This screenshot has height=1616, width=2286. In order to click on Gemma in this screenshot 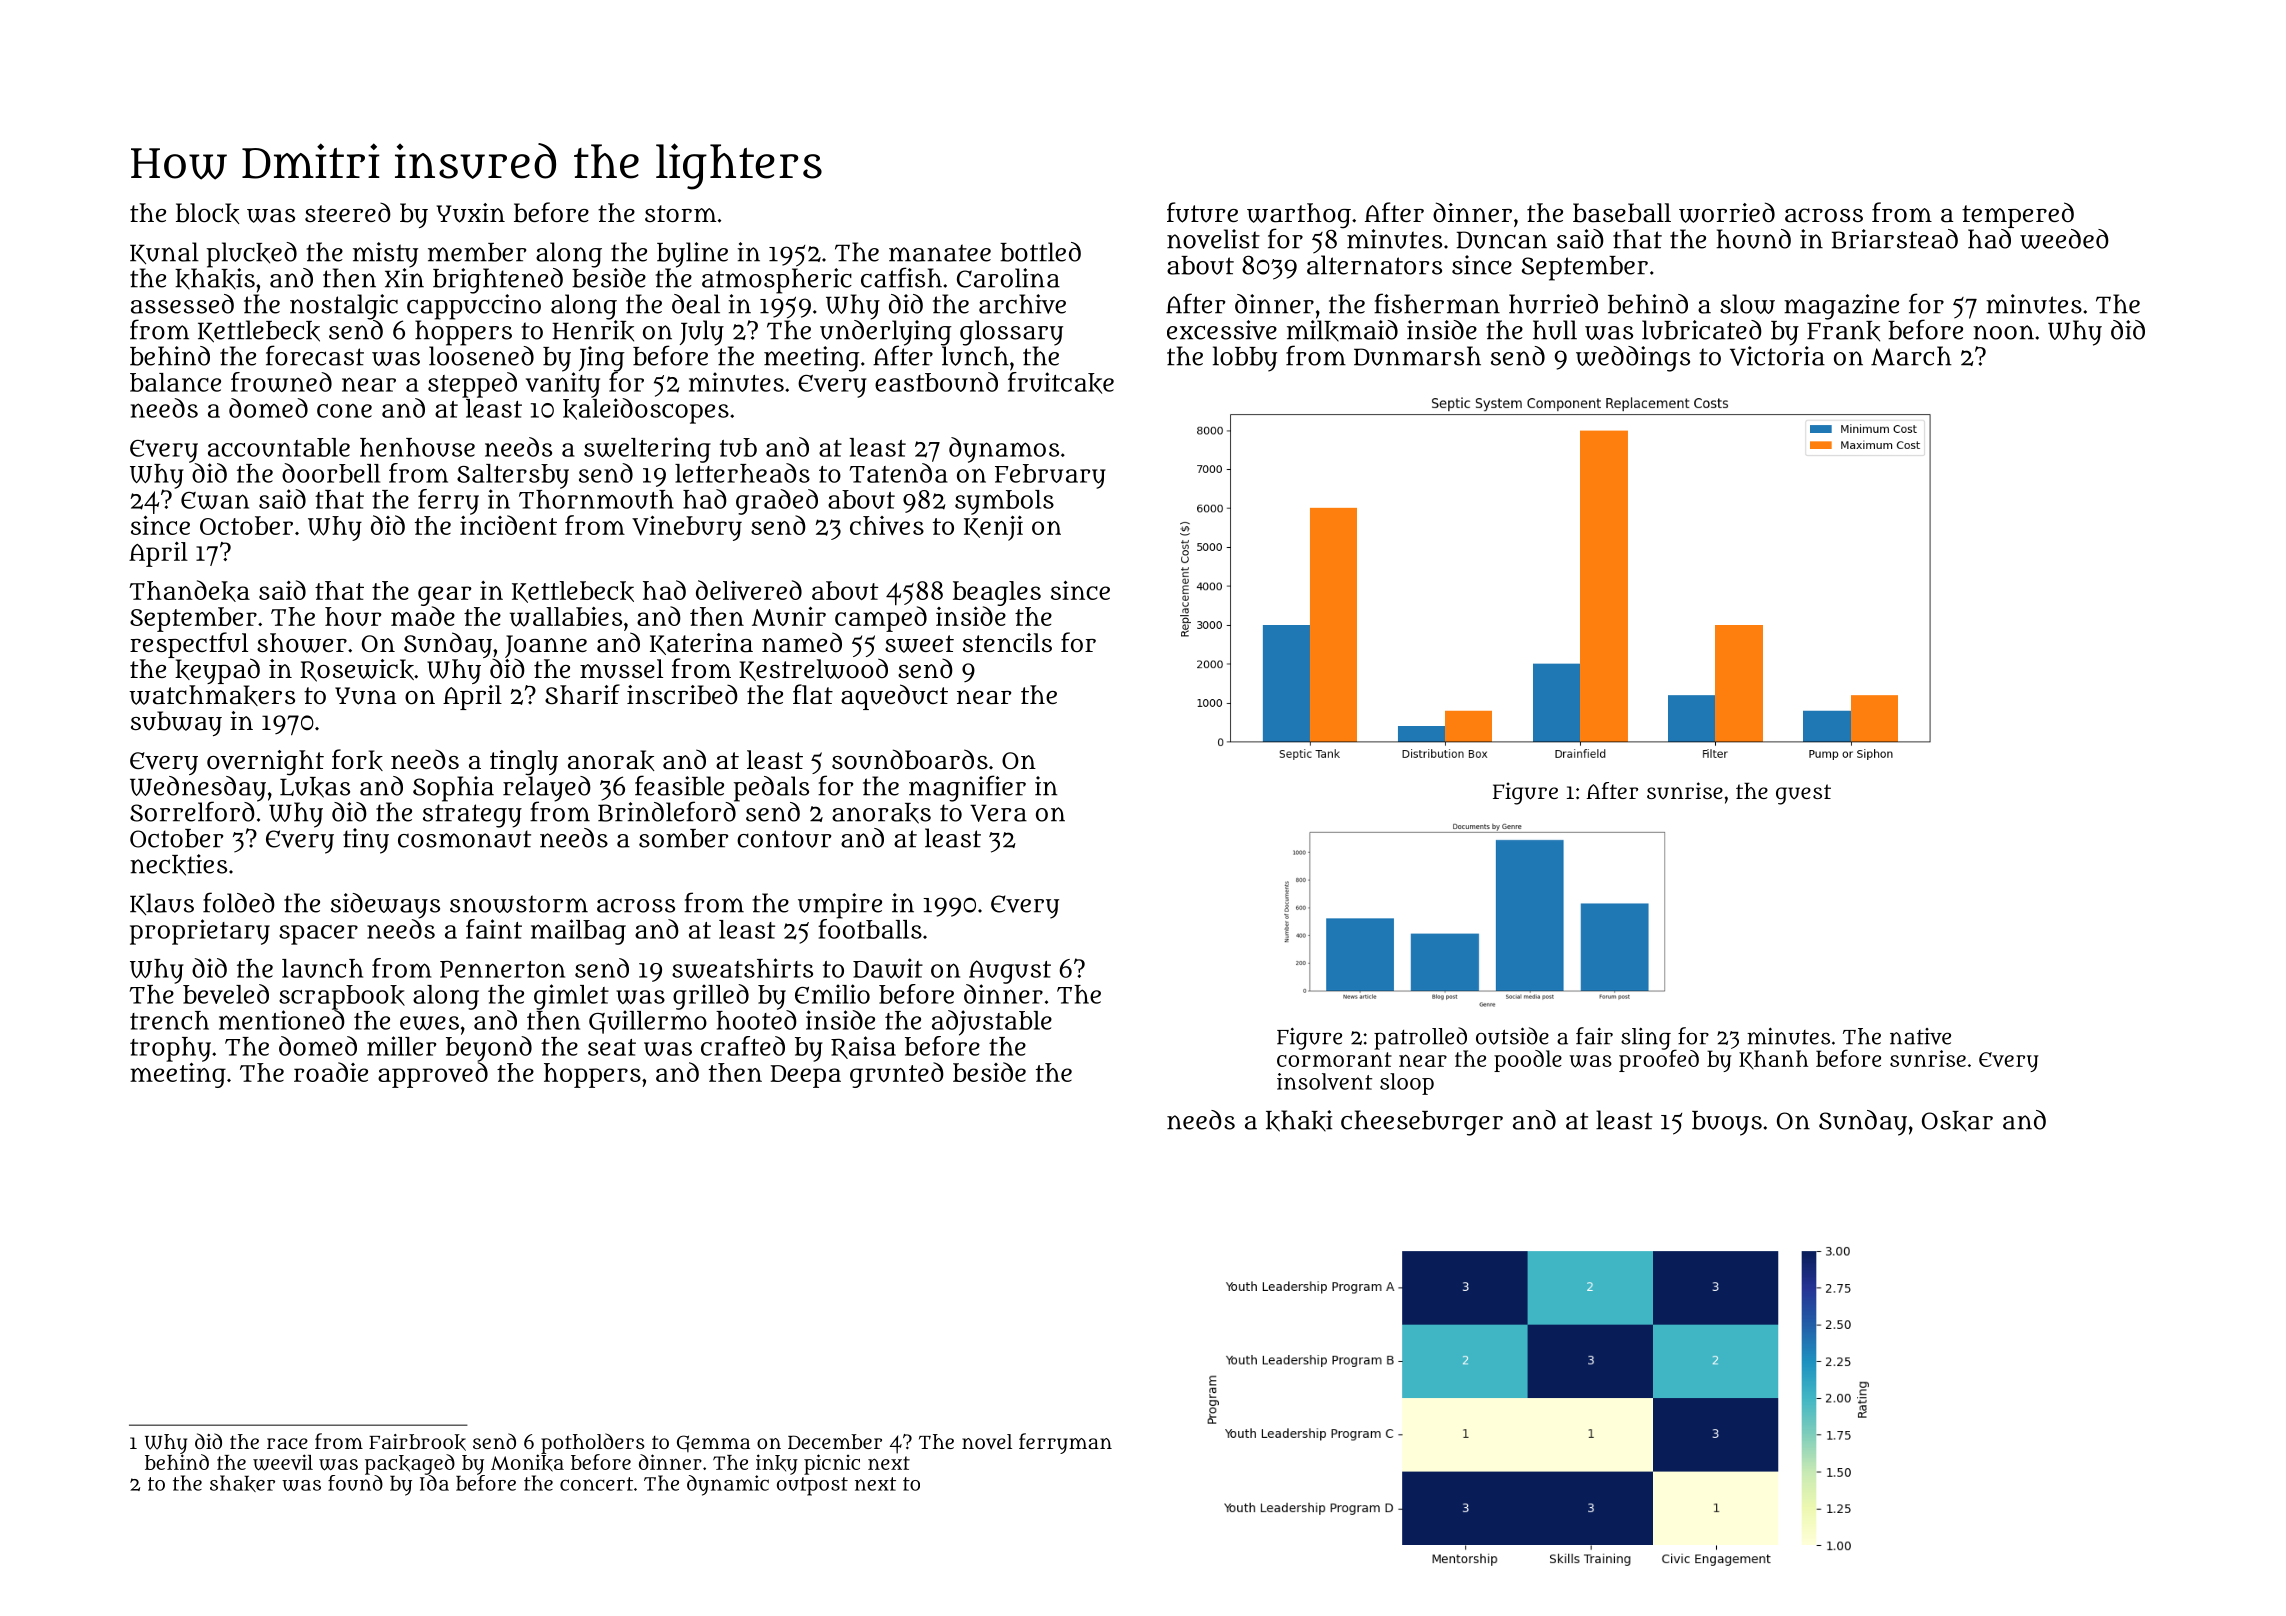, I will do `click(713, 1443)`.
